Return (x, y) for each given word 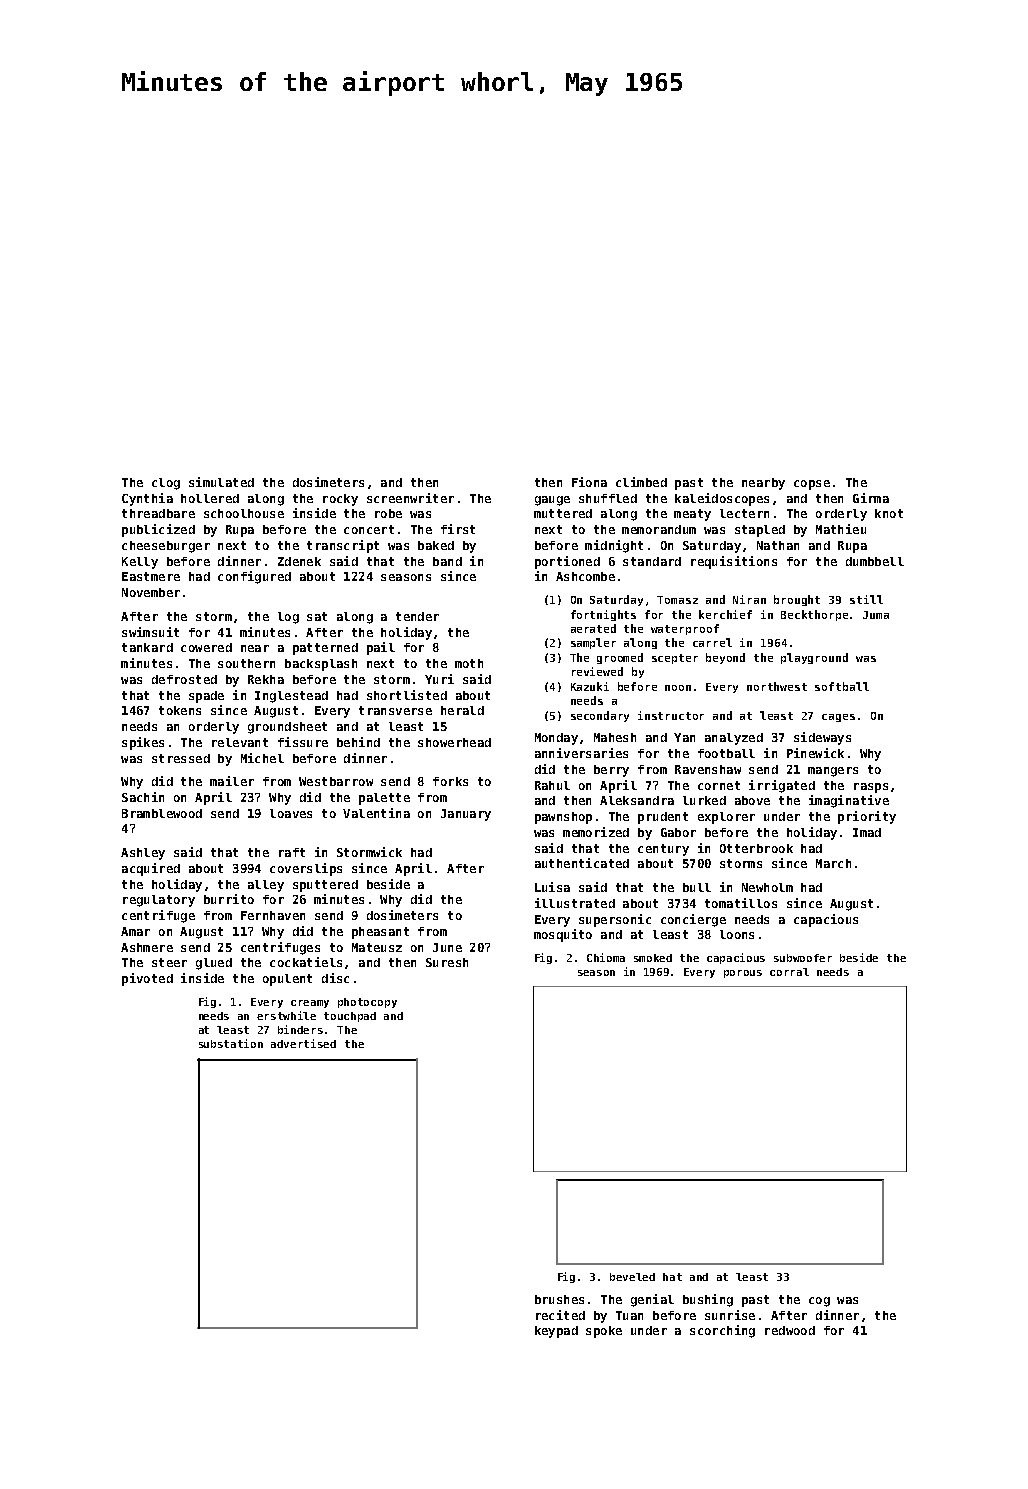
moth (469, 663)
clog (166, 484)
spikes (143, 743)
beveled (632, 1277)
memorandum (659, 529)
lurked (704, 800)
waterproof (685, 629)
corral (789, 972)
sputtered (325, 886)
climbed (641, 482)
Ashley (143, 854)
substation (231, 1043)
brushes (559, 1299)
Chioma (606, 957)
